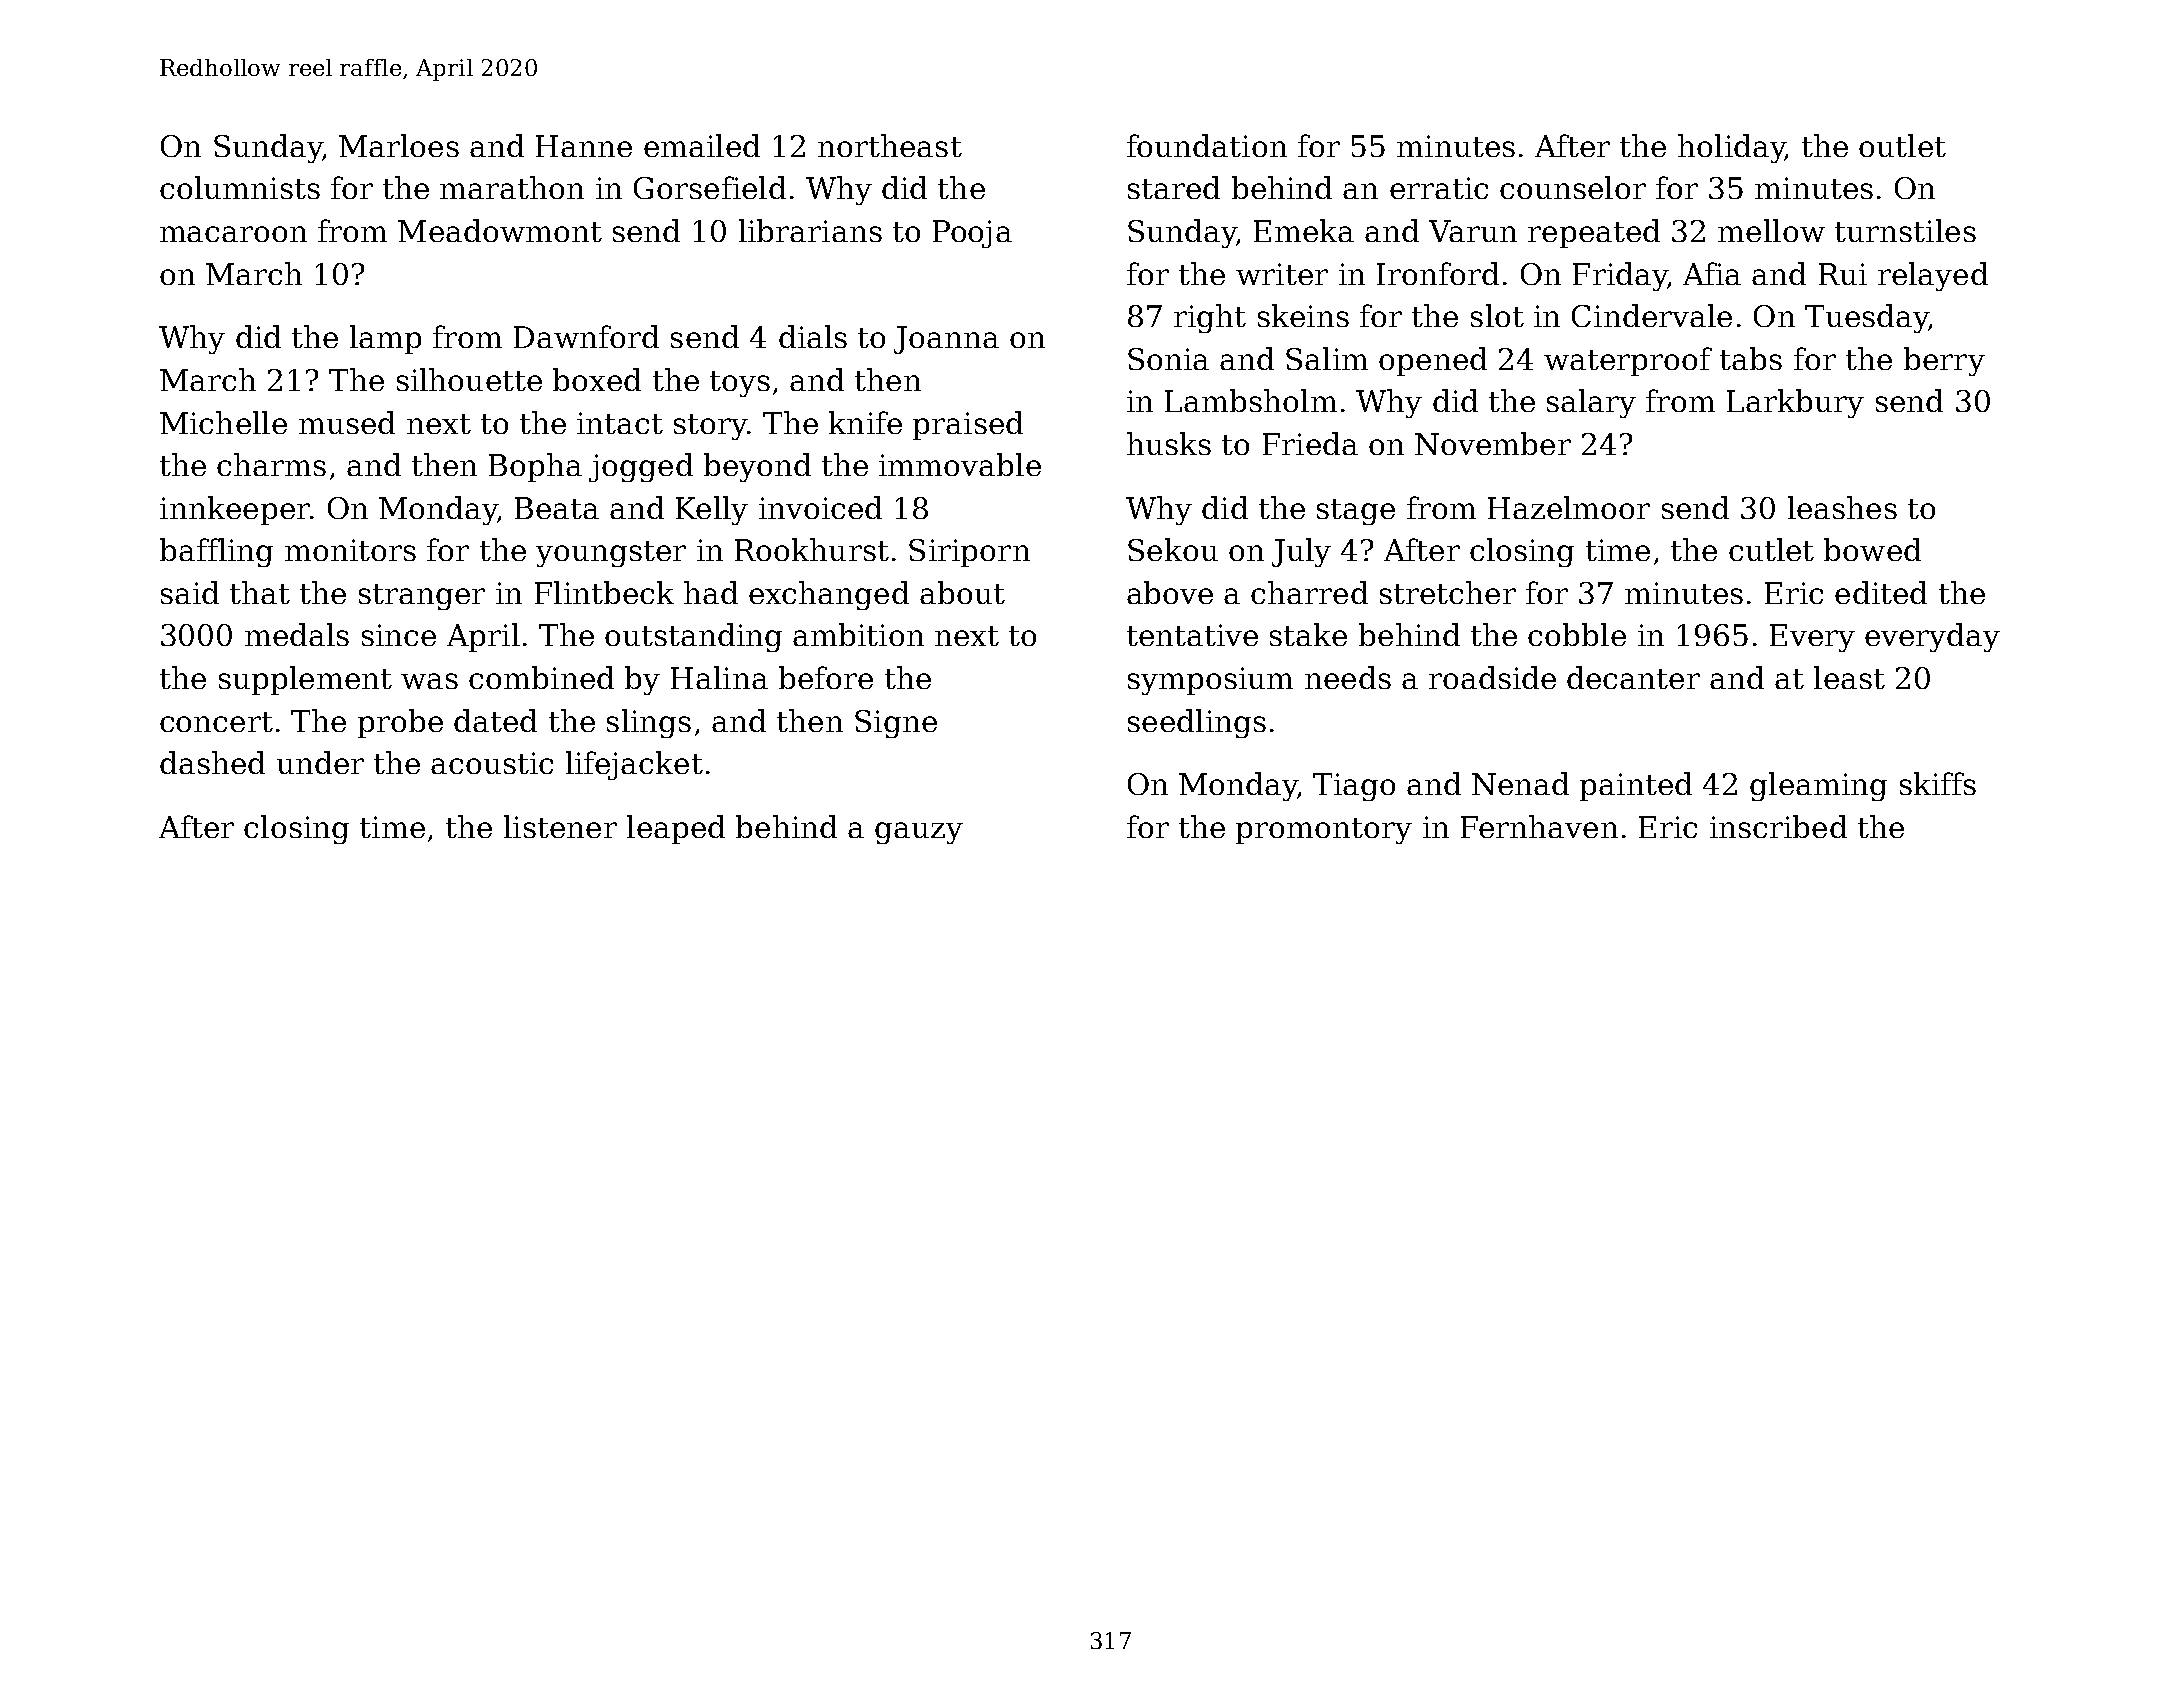  What do you see at coordinates (586, 336) in the screenshot?
I see `Dawnford` at bounding box center [586, 336].
